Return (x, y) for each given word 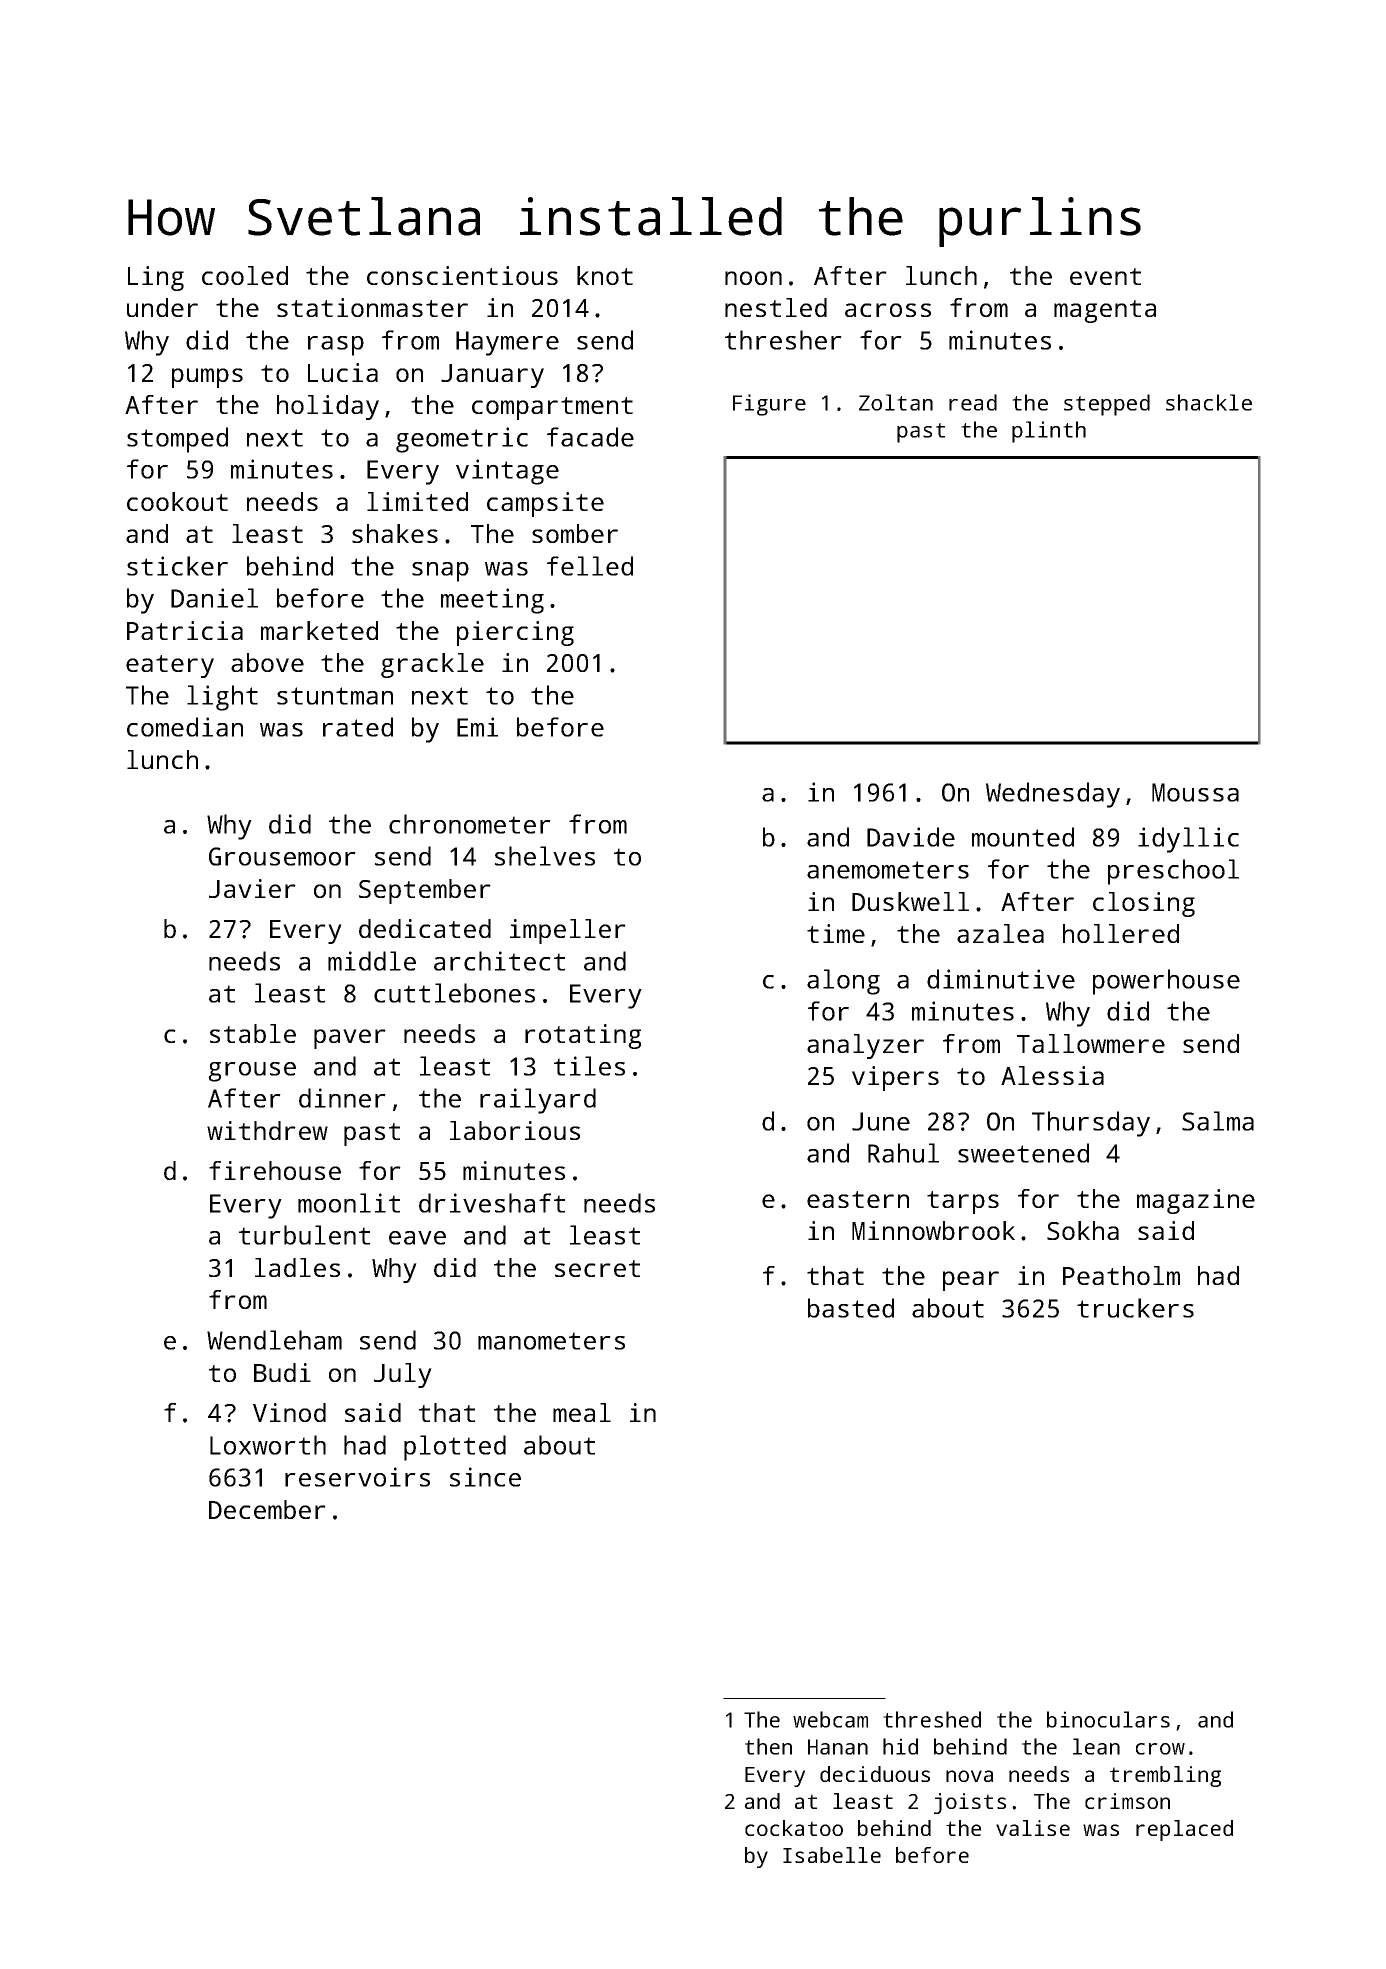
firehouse (275, 1170)
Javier (252, 888)
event (1105, 276)
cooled (245, 275)
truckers (1135, 1308)
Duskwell (910, 901)
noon (753, 278)
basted (851, 1308)
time (836, 933)
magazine (1196, 1201)
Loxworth (268, 1445)
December (267, 1509)
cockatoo (794, 1828)
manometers (551, 1341)
